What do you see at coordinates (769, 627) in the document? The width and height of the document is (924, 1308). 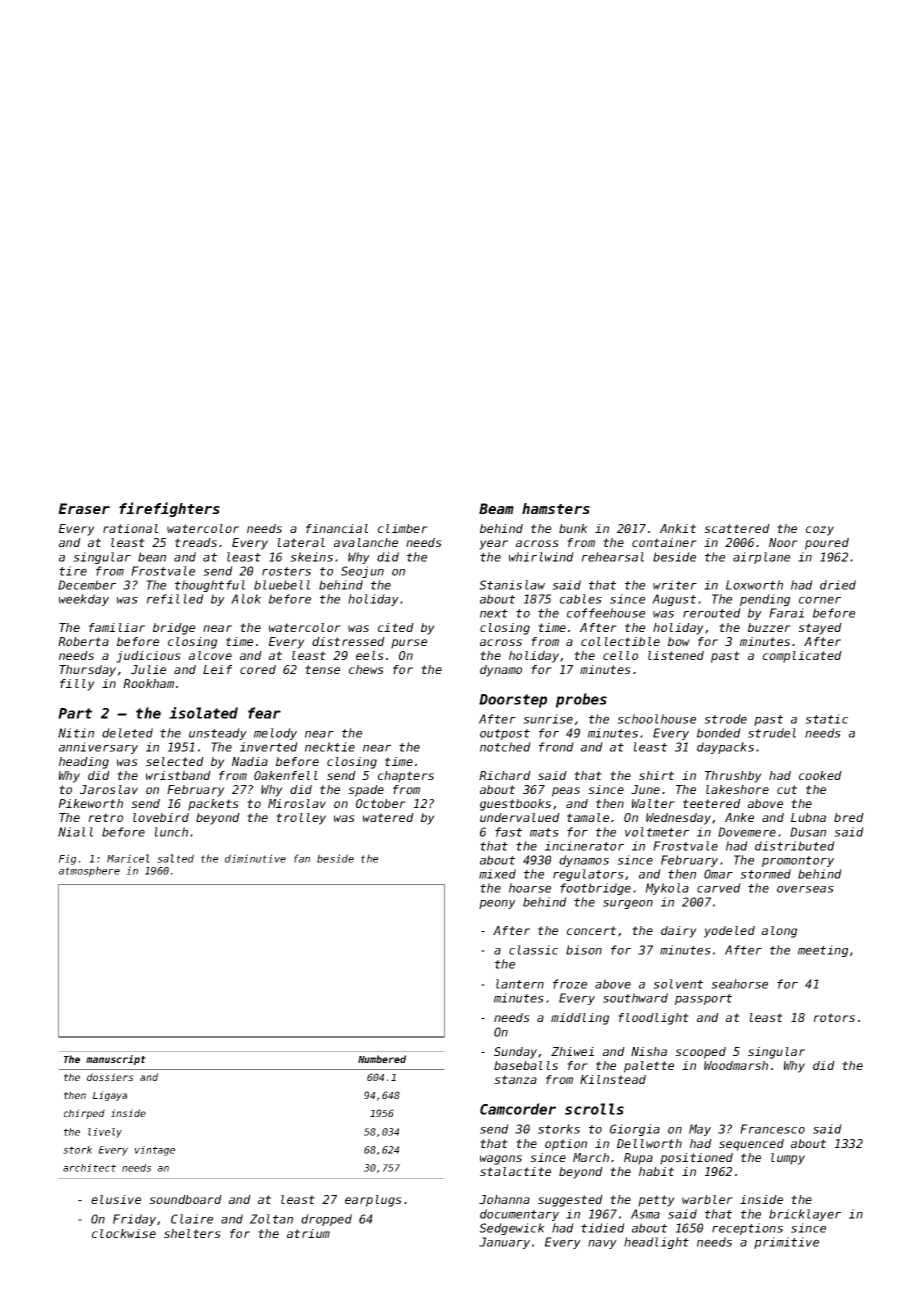 I see `buzzer` at bounding box center [769, 627].
